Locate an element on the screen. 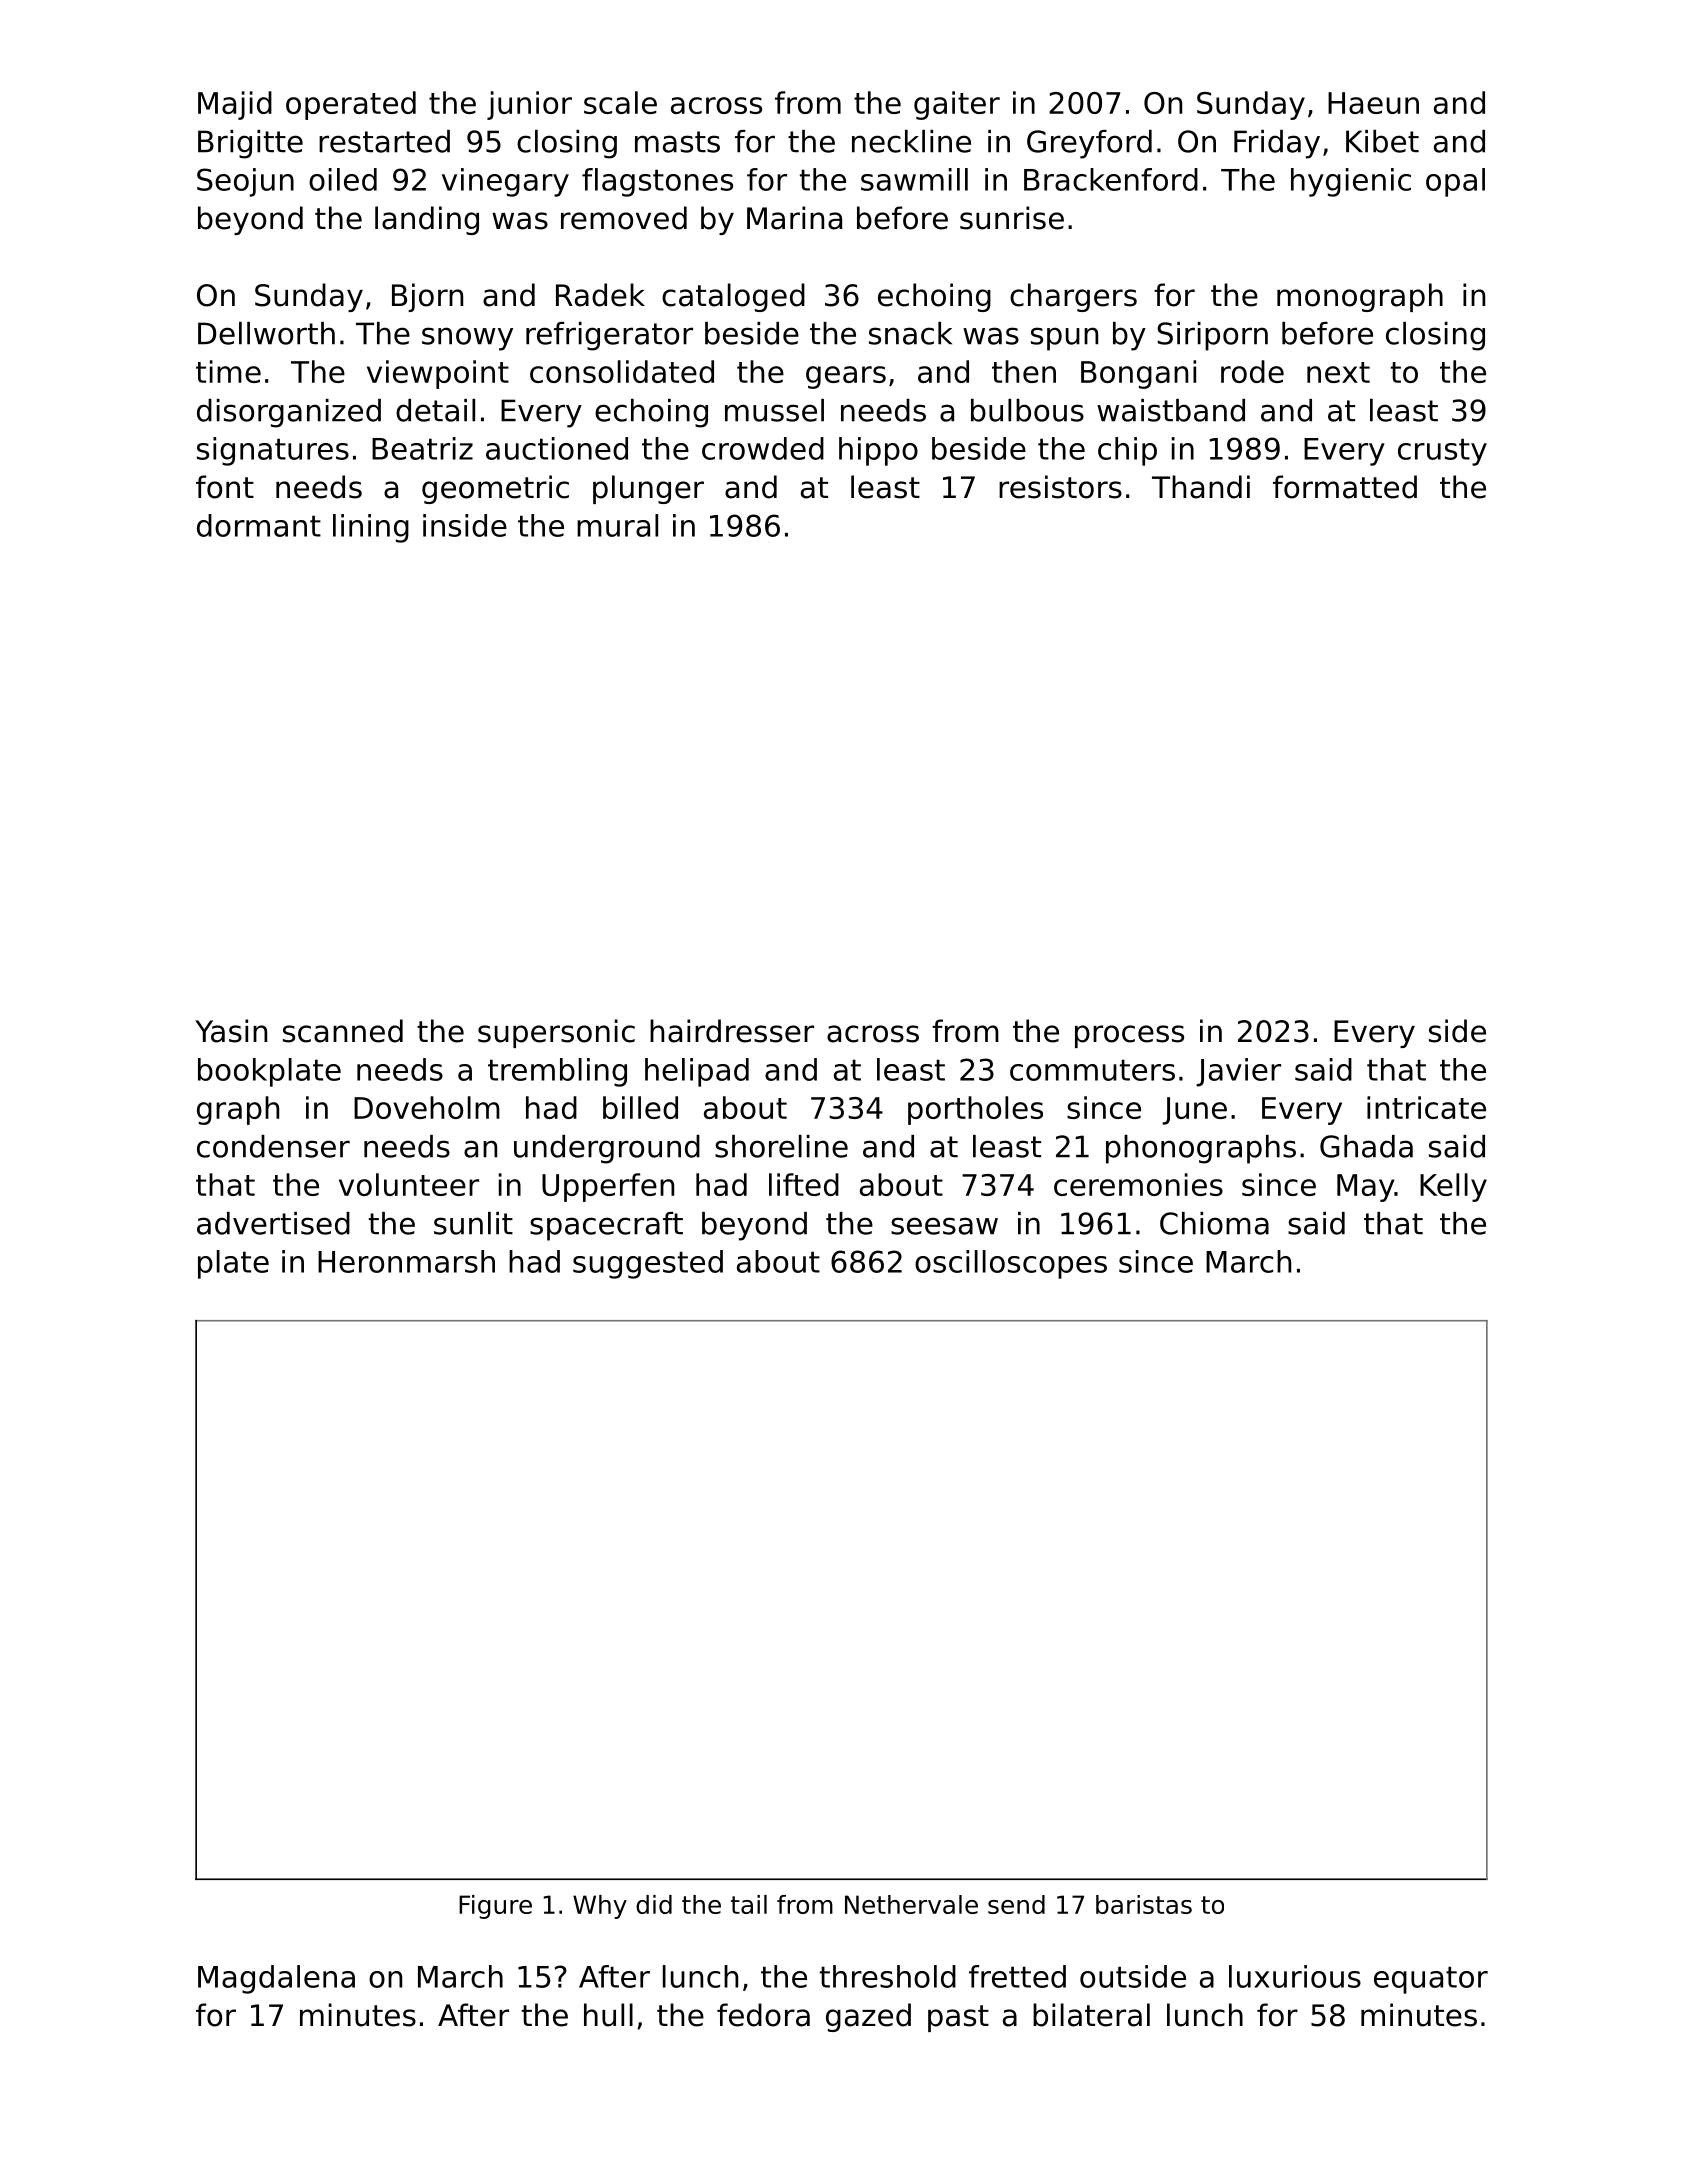 The height and width of the screenshot is (2178, 1683). Thandi is located at coordinates (1201, 487).
